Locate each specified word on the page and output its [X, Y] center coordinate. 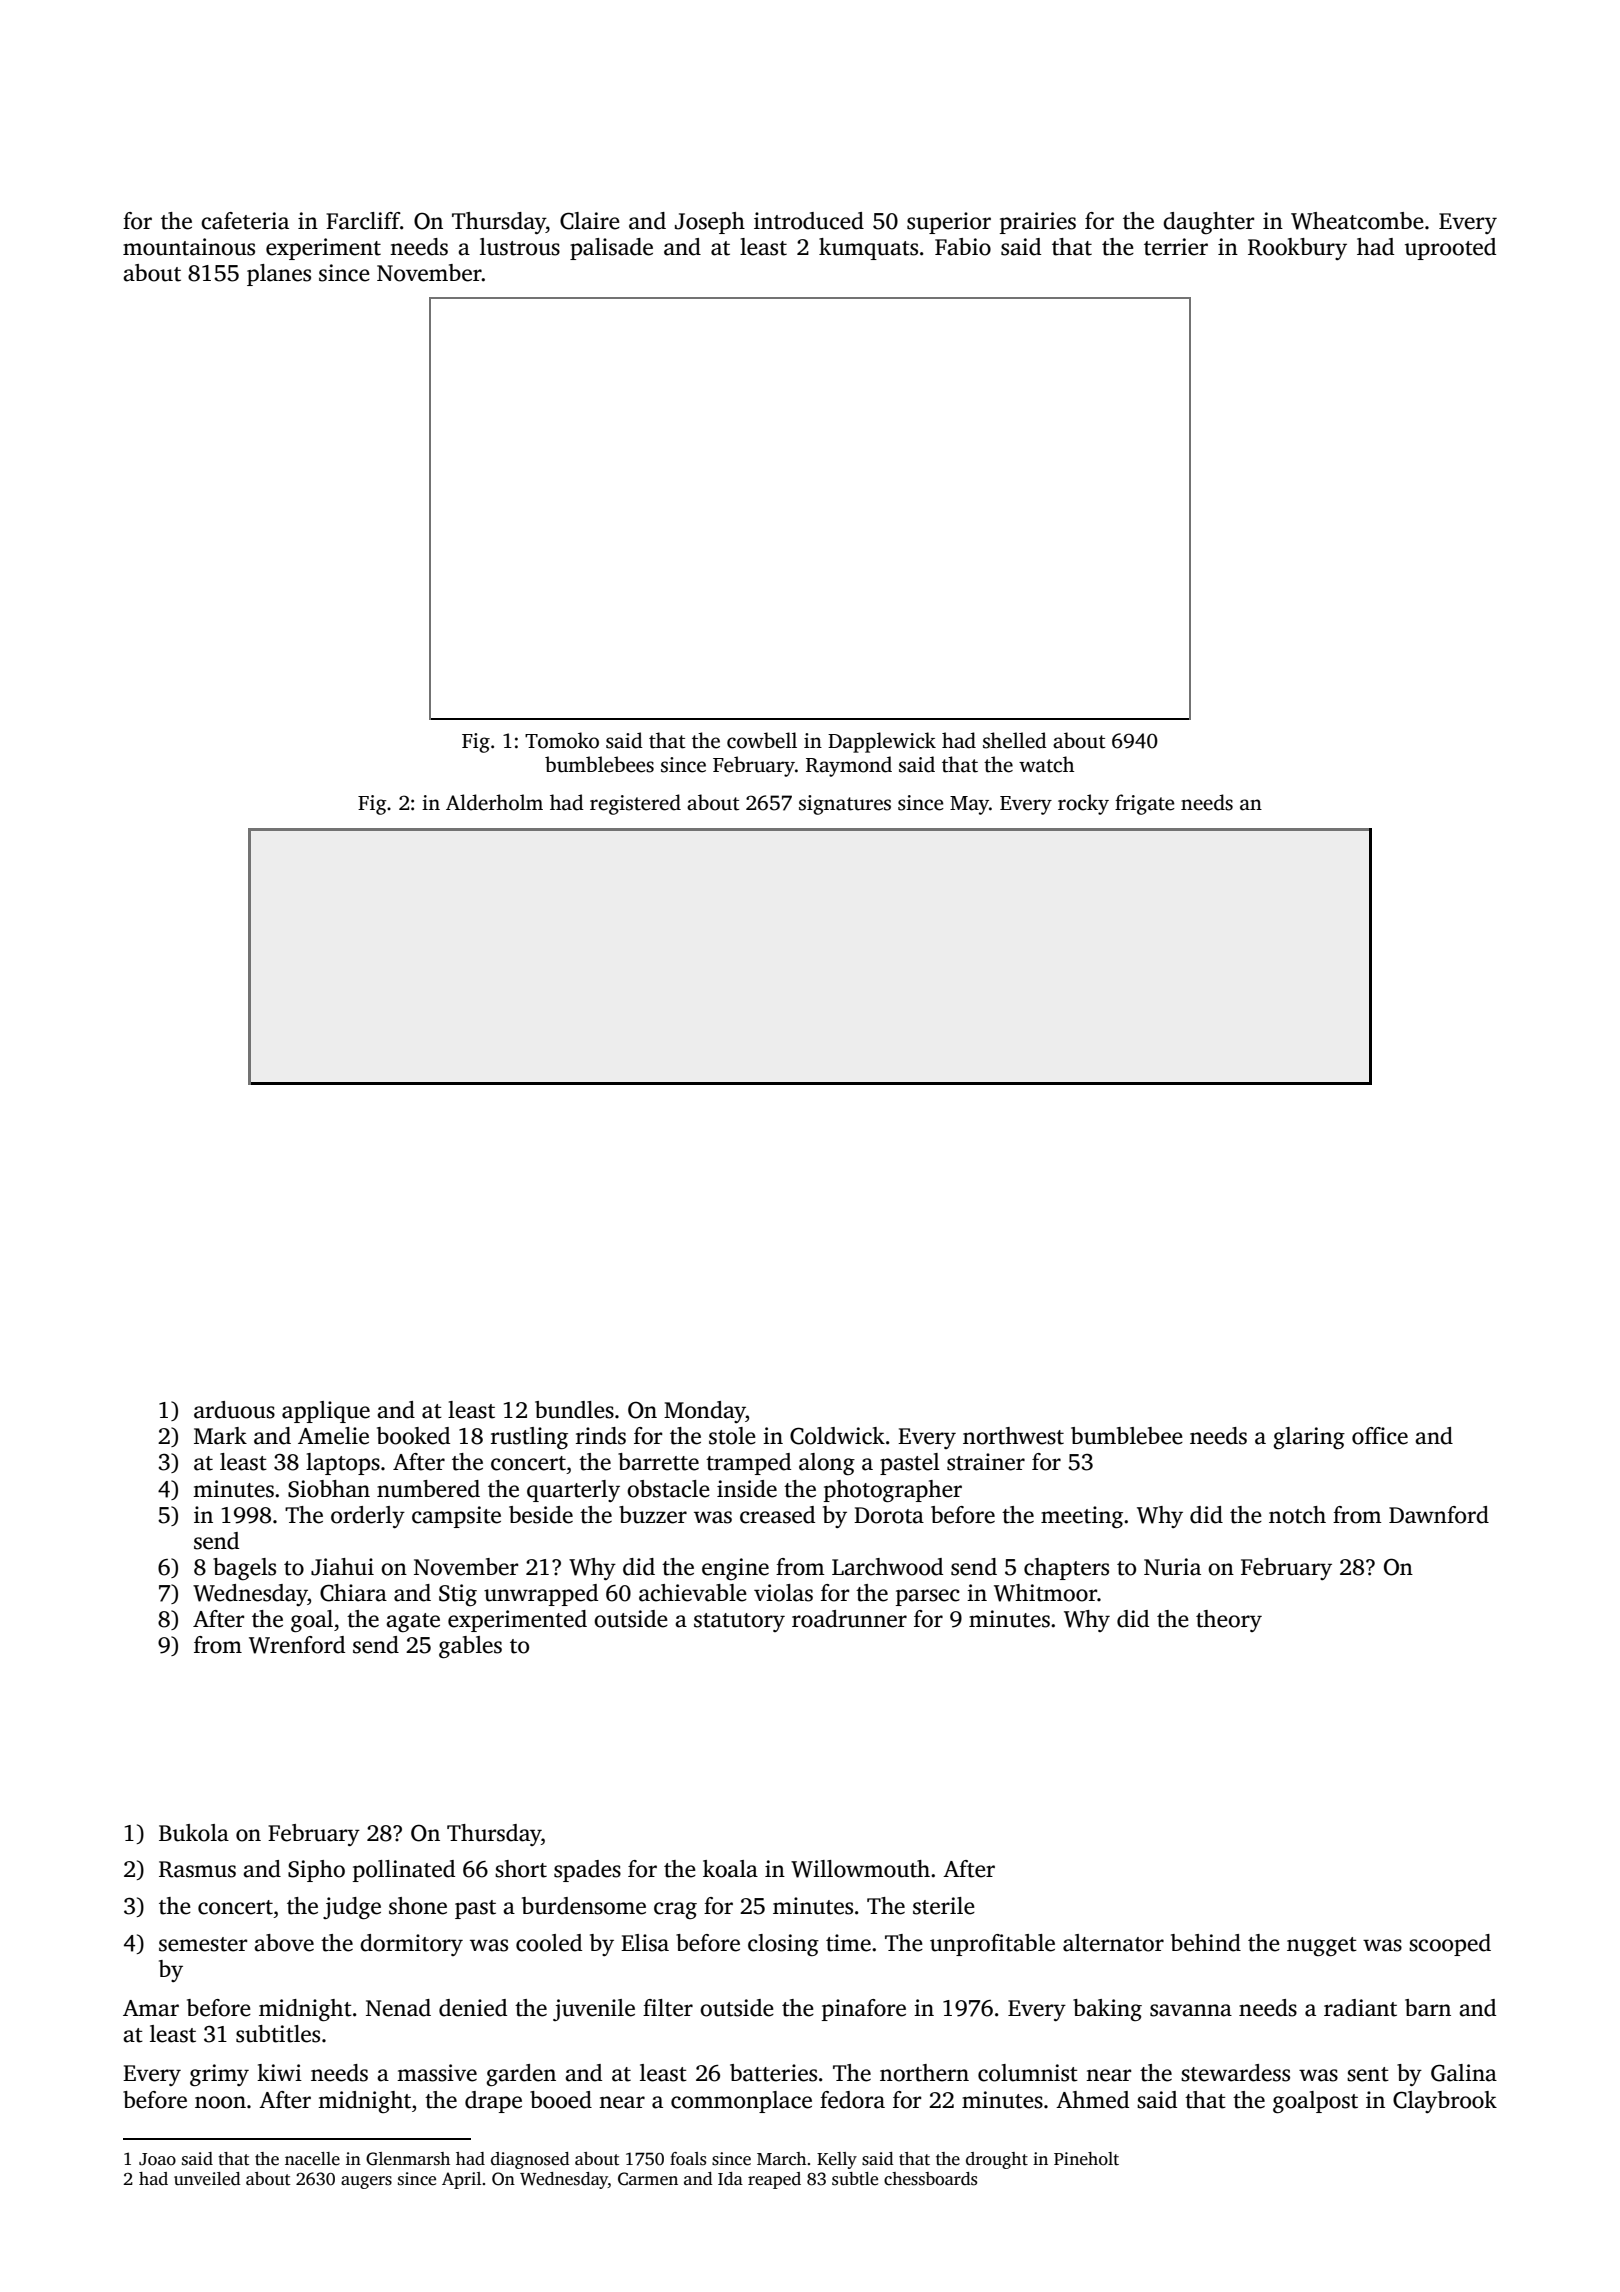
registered [635, 804]
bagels [244, 1569]
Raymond [849, 766]
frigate [1145, 804]
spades [587, 1871]
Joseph [710, 223]
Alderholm [494, 802]
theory [1229, 1621]
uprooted [1450, 249]
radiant [1360, 2008]
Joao [157, 2159]
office [1380, 1436]
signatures [845, 805]
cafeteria [245, 221]
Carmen [648, 2179]
